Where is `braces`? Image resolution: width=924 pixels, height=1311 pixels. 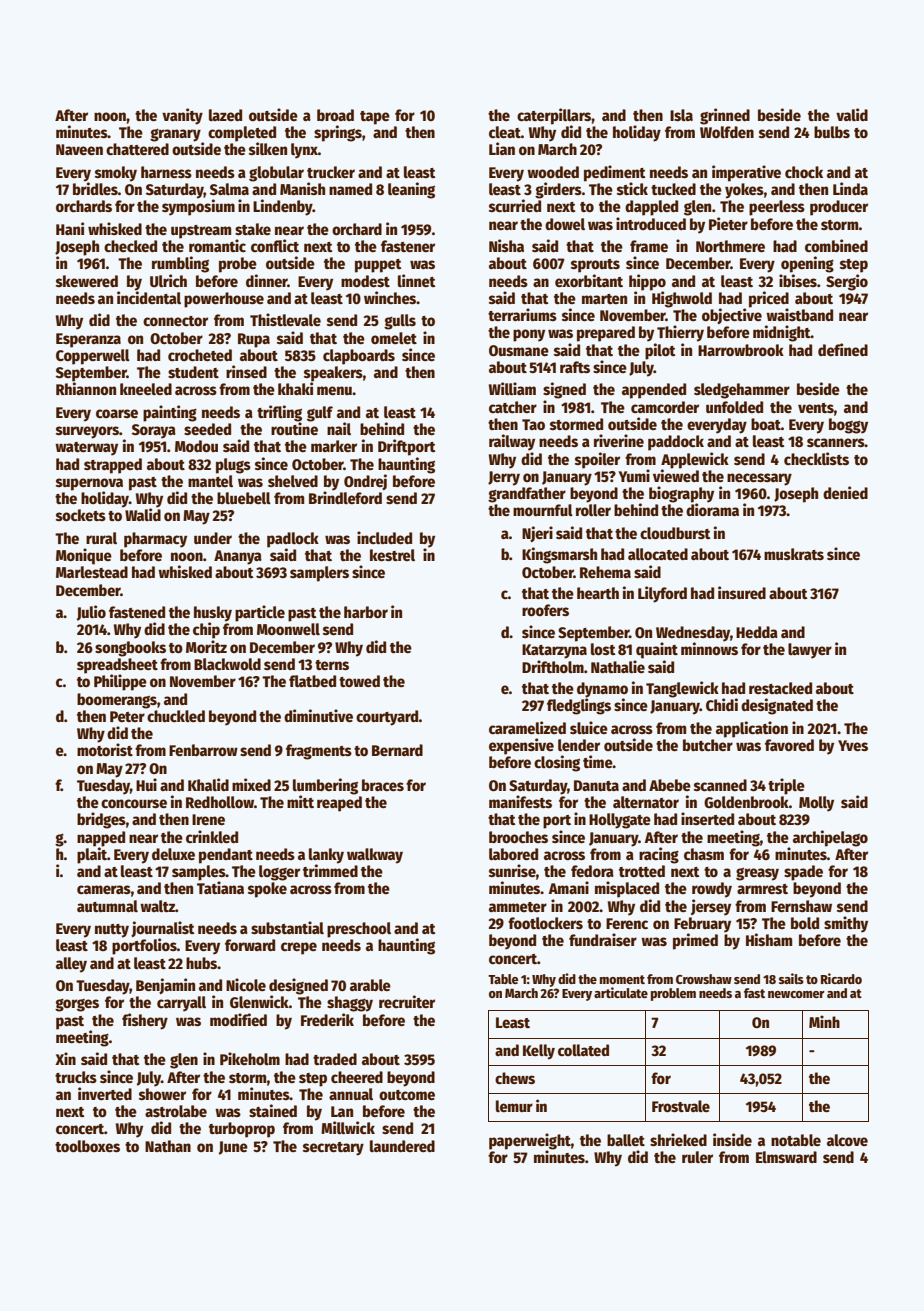
braces is located at coordinates (383, 785).
